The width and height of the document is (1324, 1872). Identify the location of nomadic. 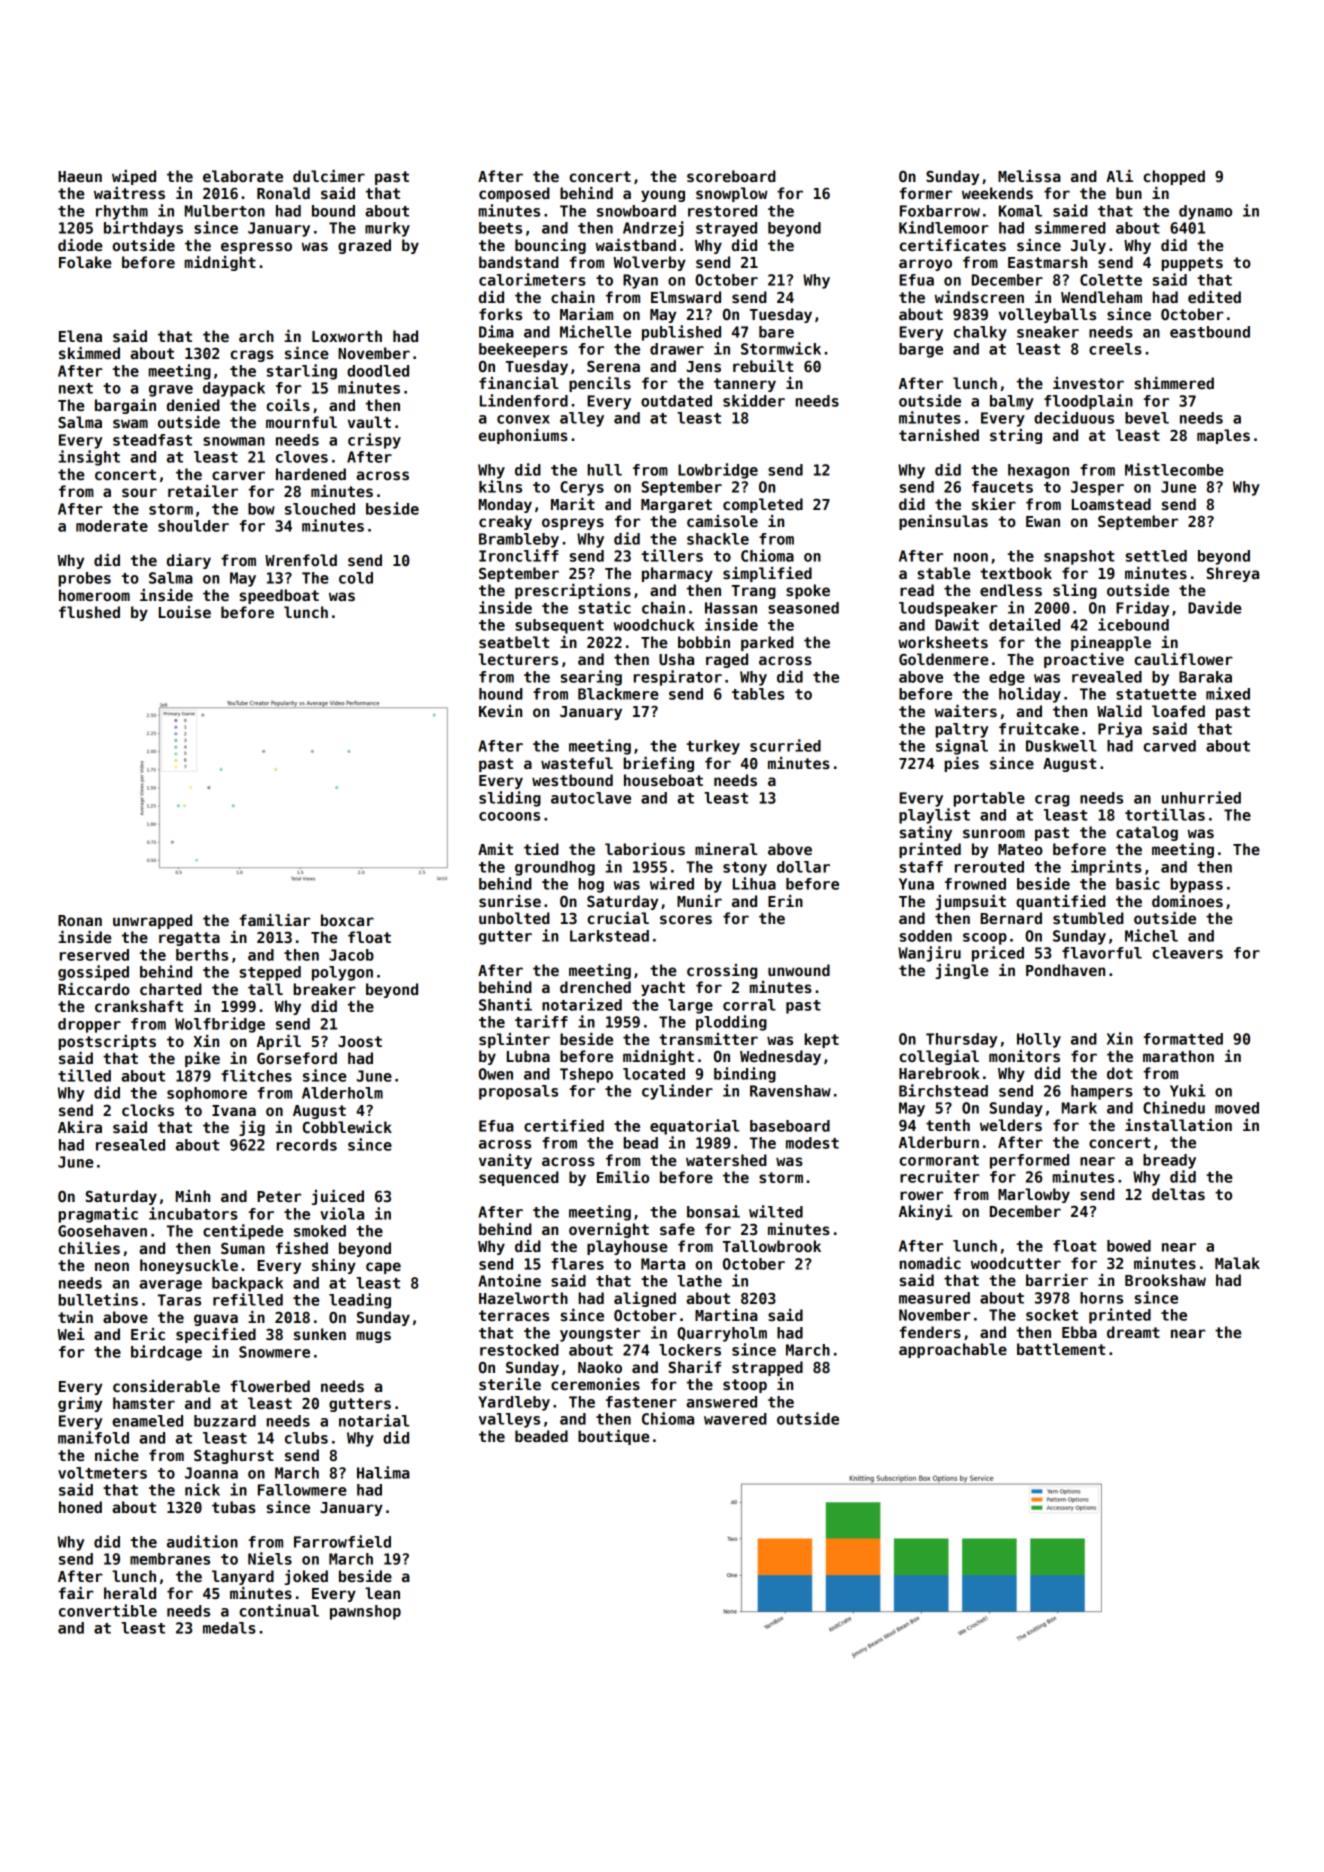
(930, 1263).
